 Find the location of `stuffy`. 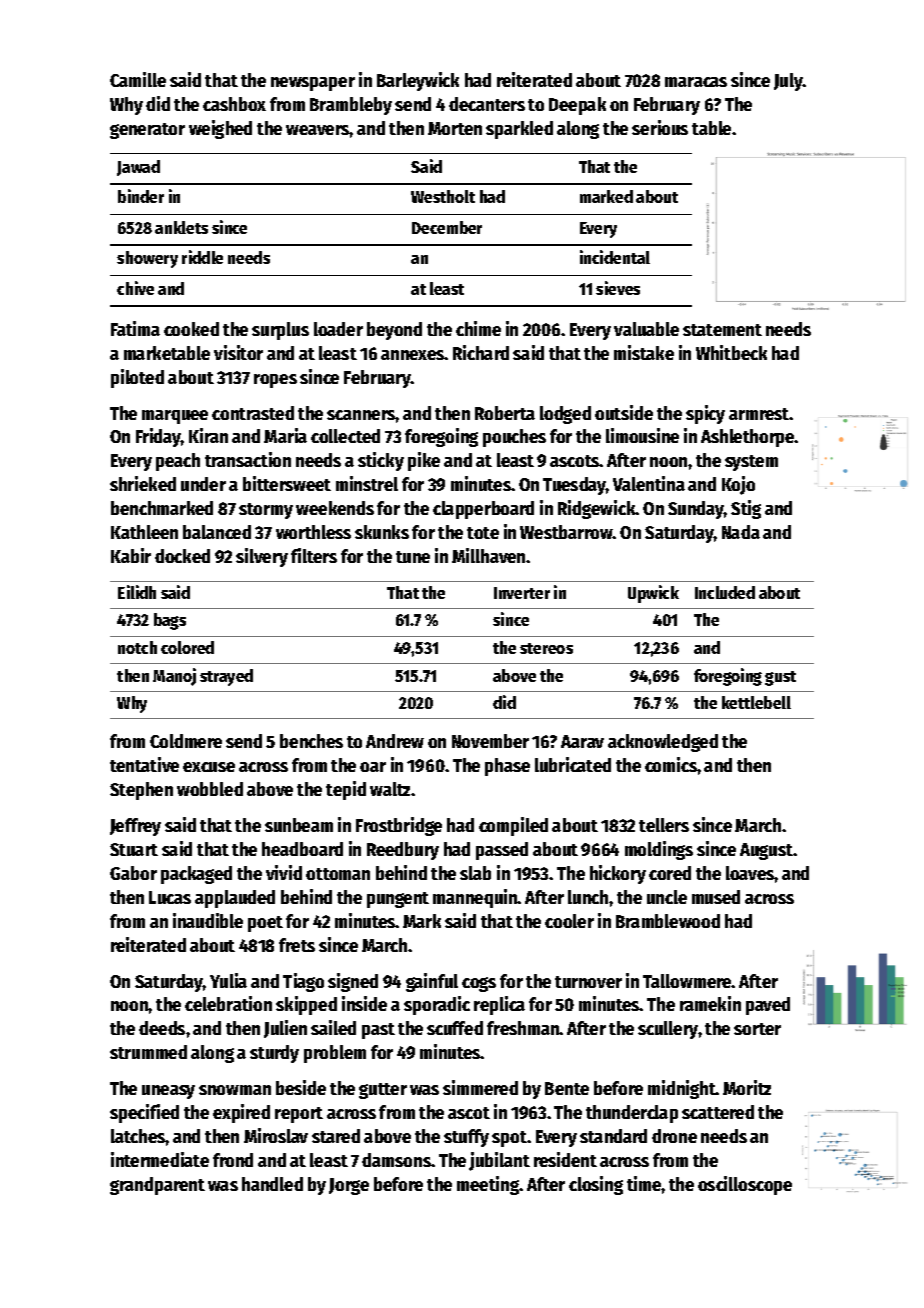

stuffy is located at coordinates (466, 1138).
